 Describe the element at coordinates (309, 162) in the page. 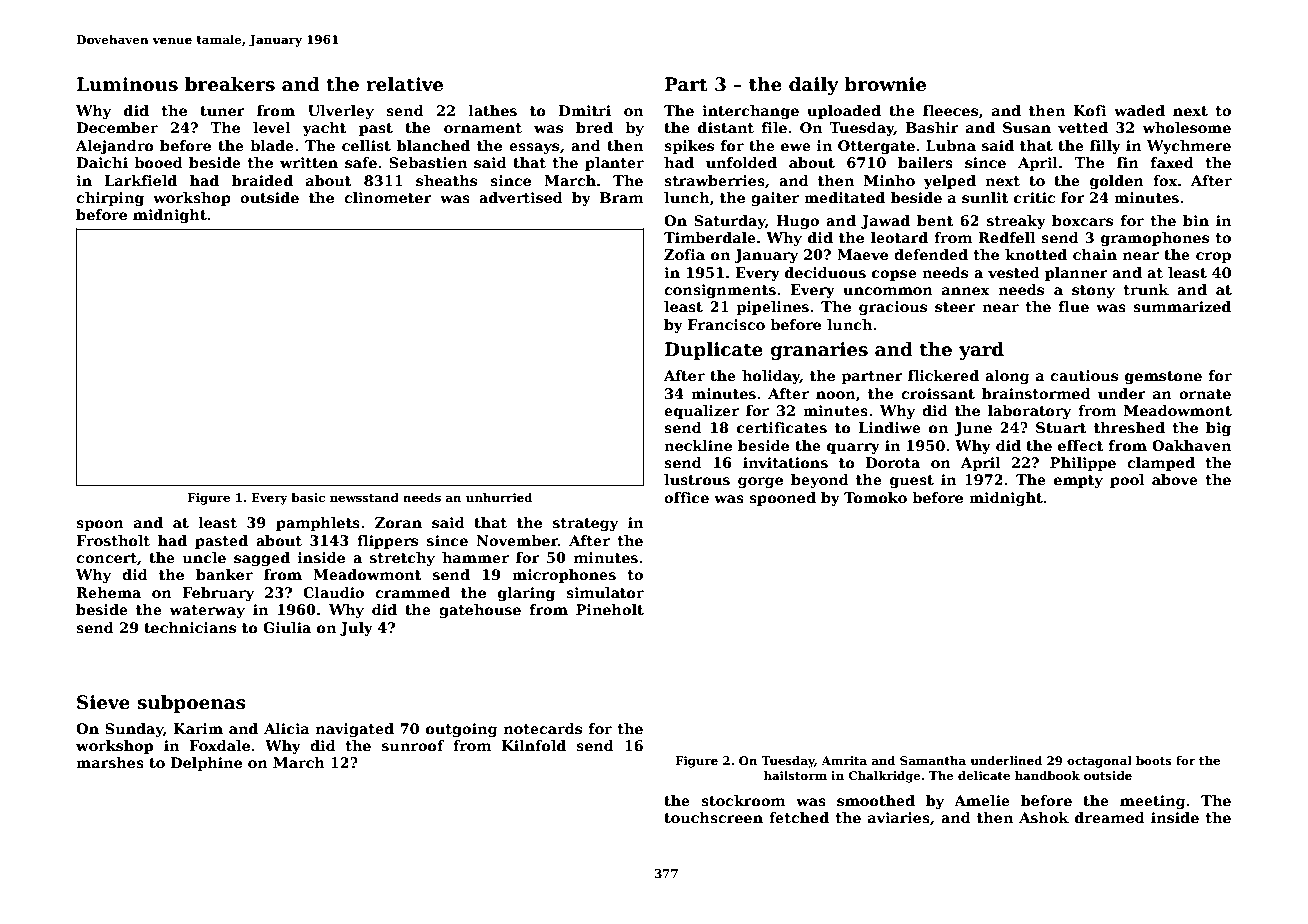

I see `written` at that location.
